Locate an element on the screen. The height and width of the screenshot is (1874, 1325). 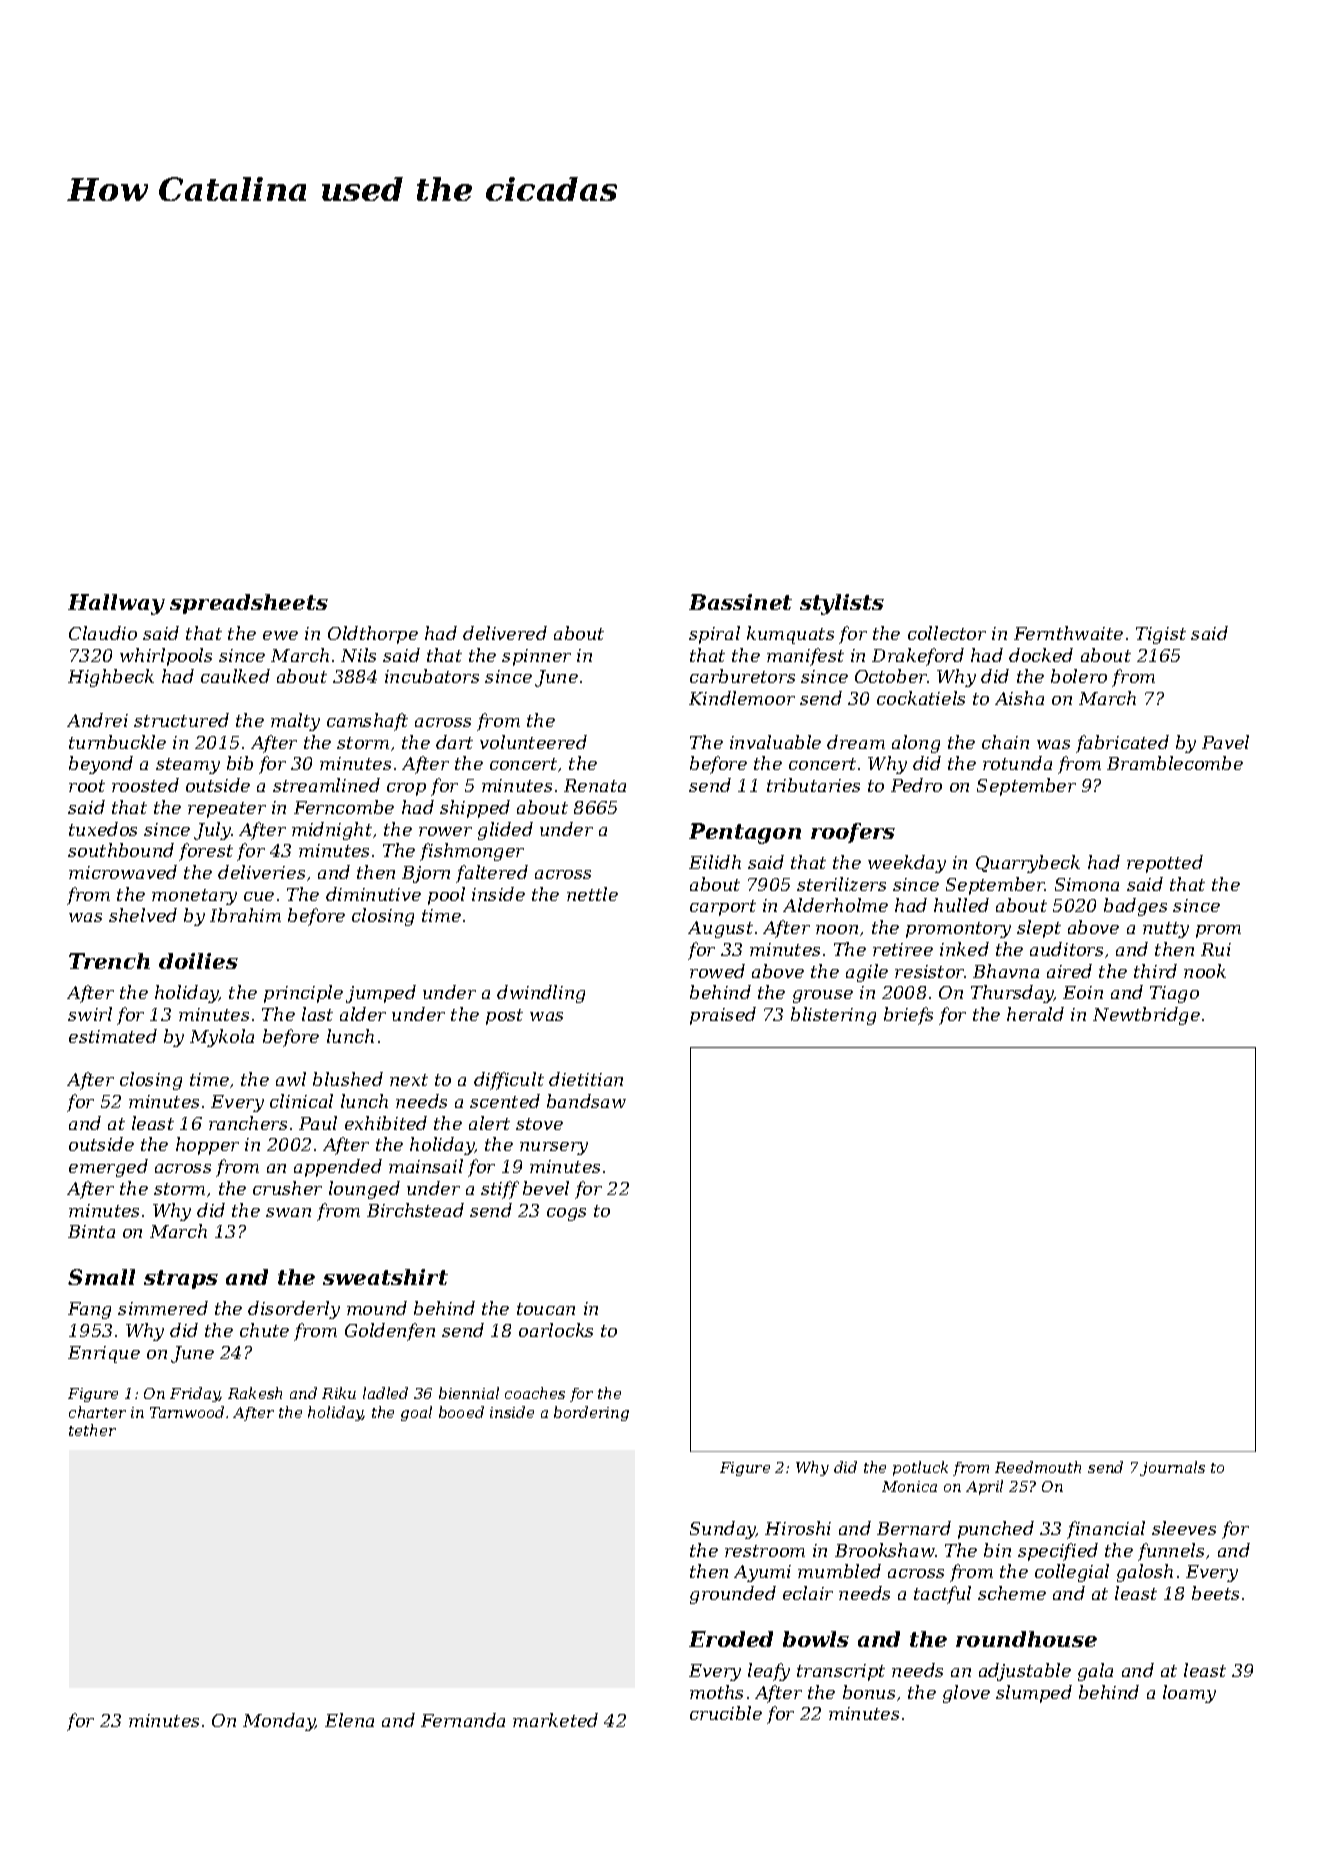
Hallway is located at coordinates (116, 604).
